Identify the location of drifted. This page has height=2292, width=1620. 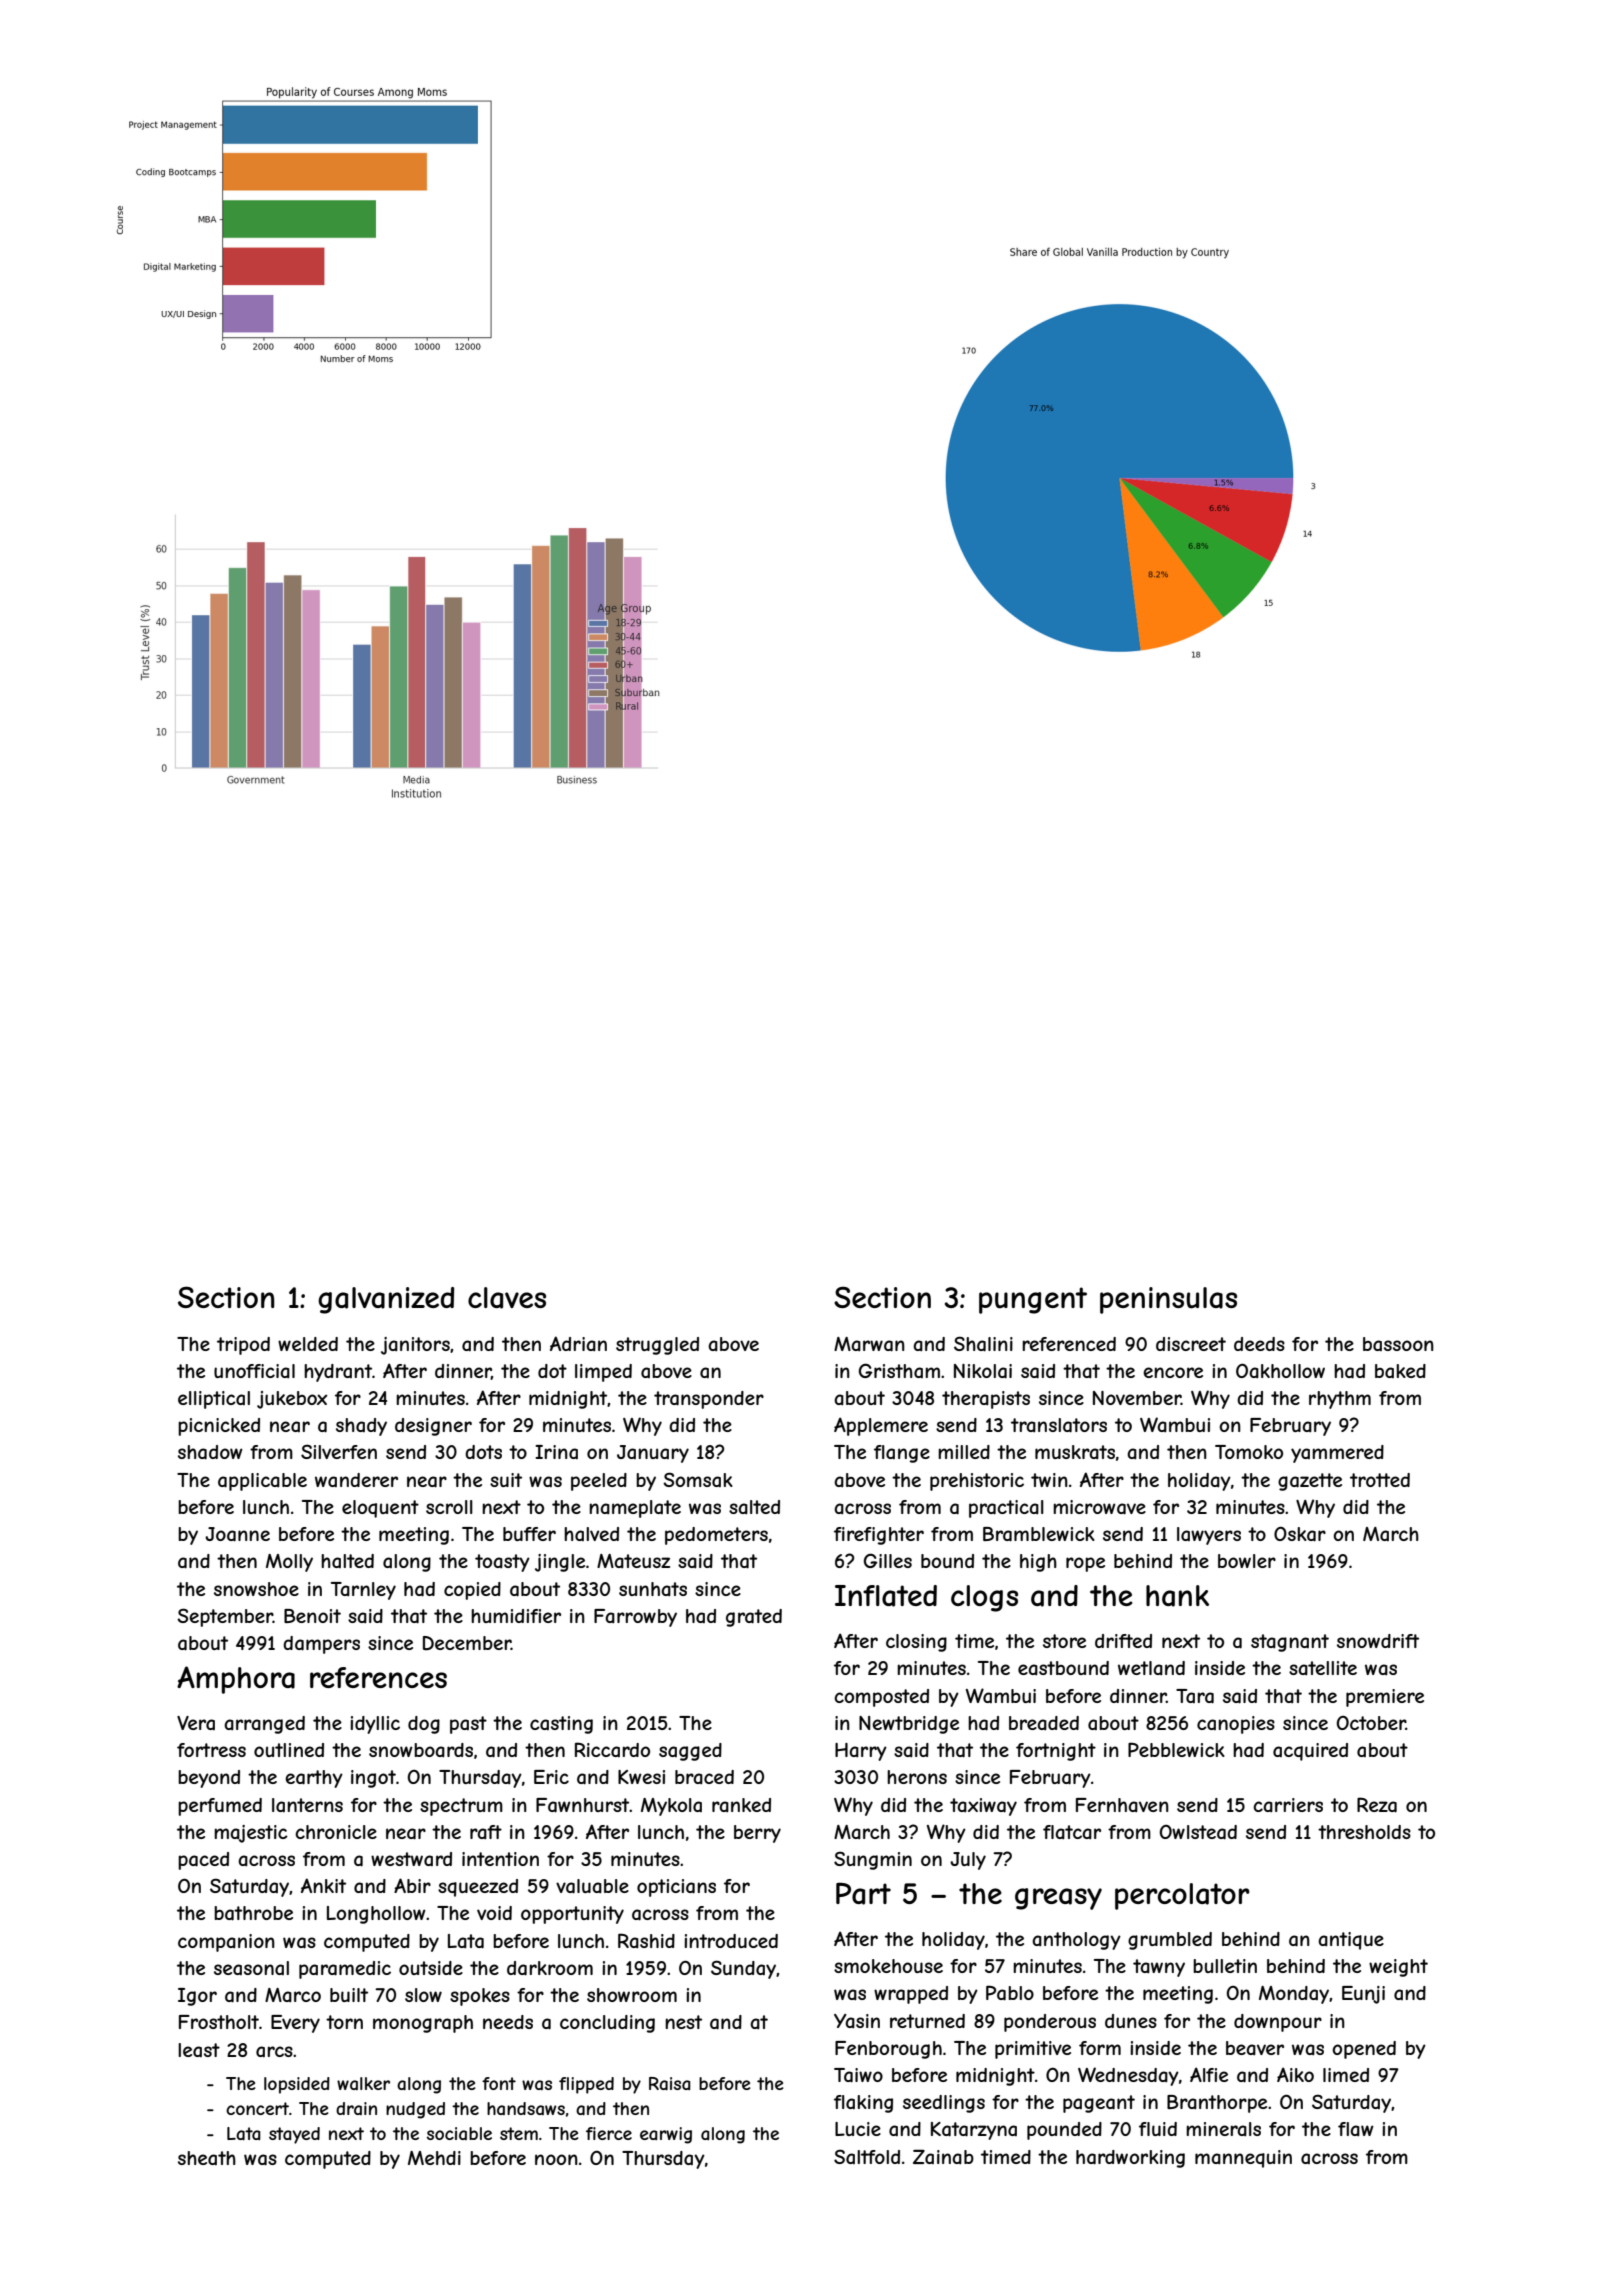
(1123, 1641).
